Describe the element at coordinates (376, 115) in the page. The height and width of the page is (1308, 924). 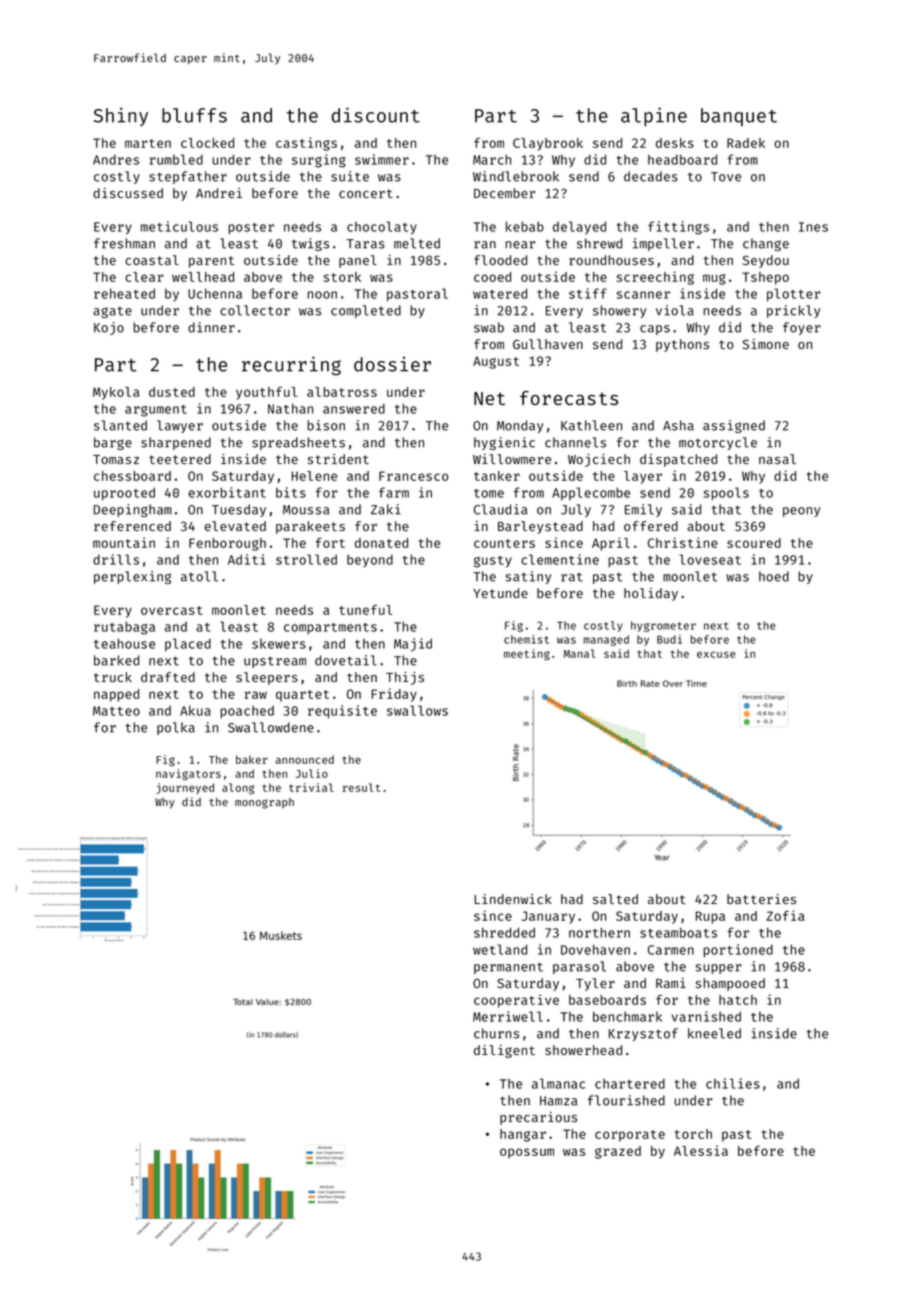
I see `discount` at that location.
